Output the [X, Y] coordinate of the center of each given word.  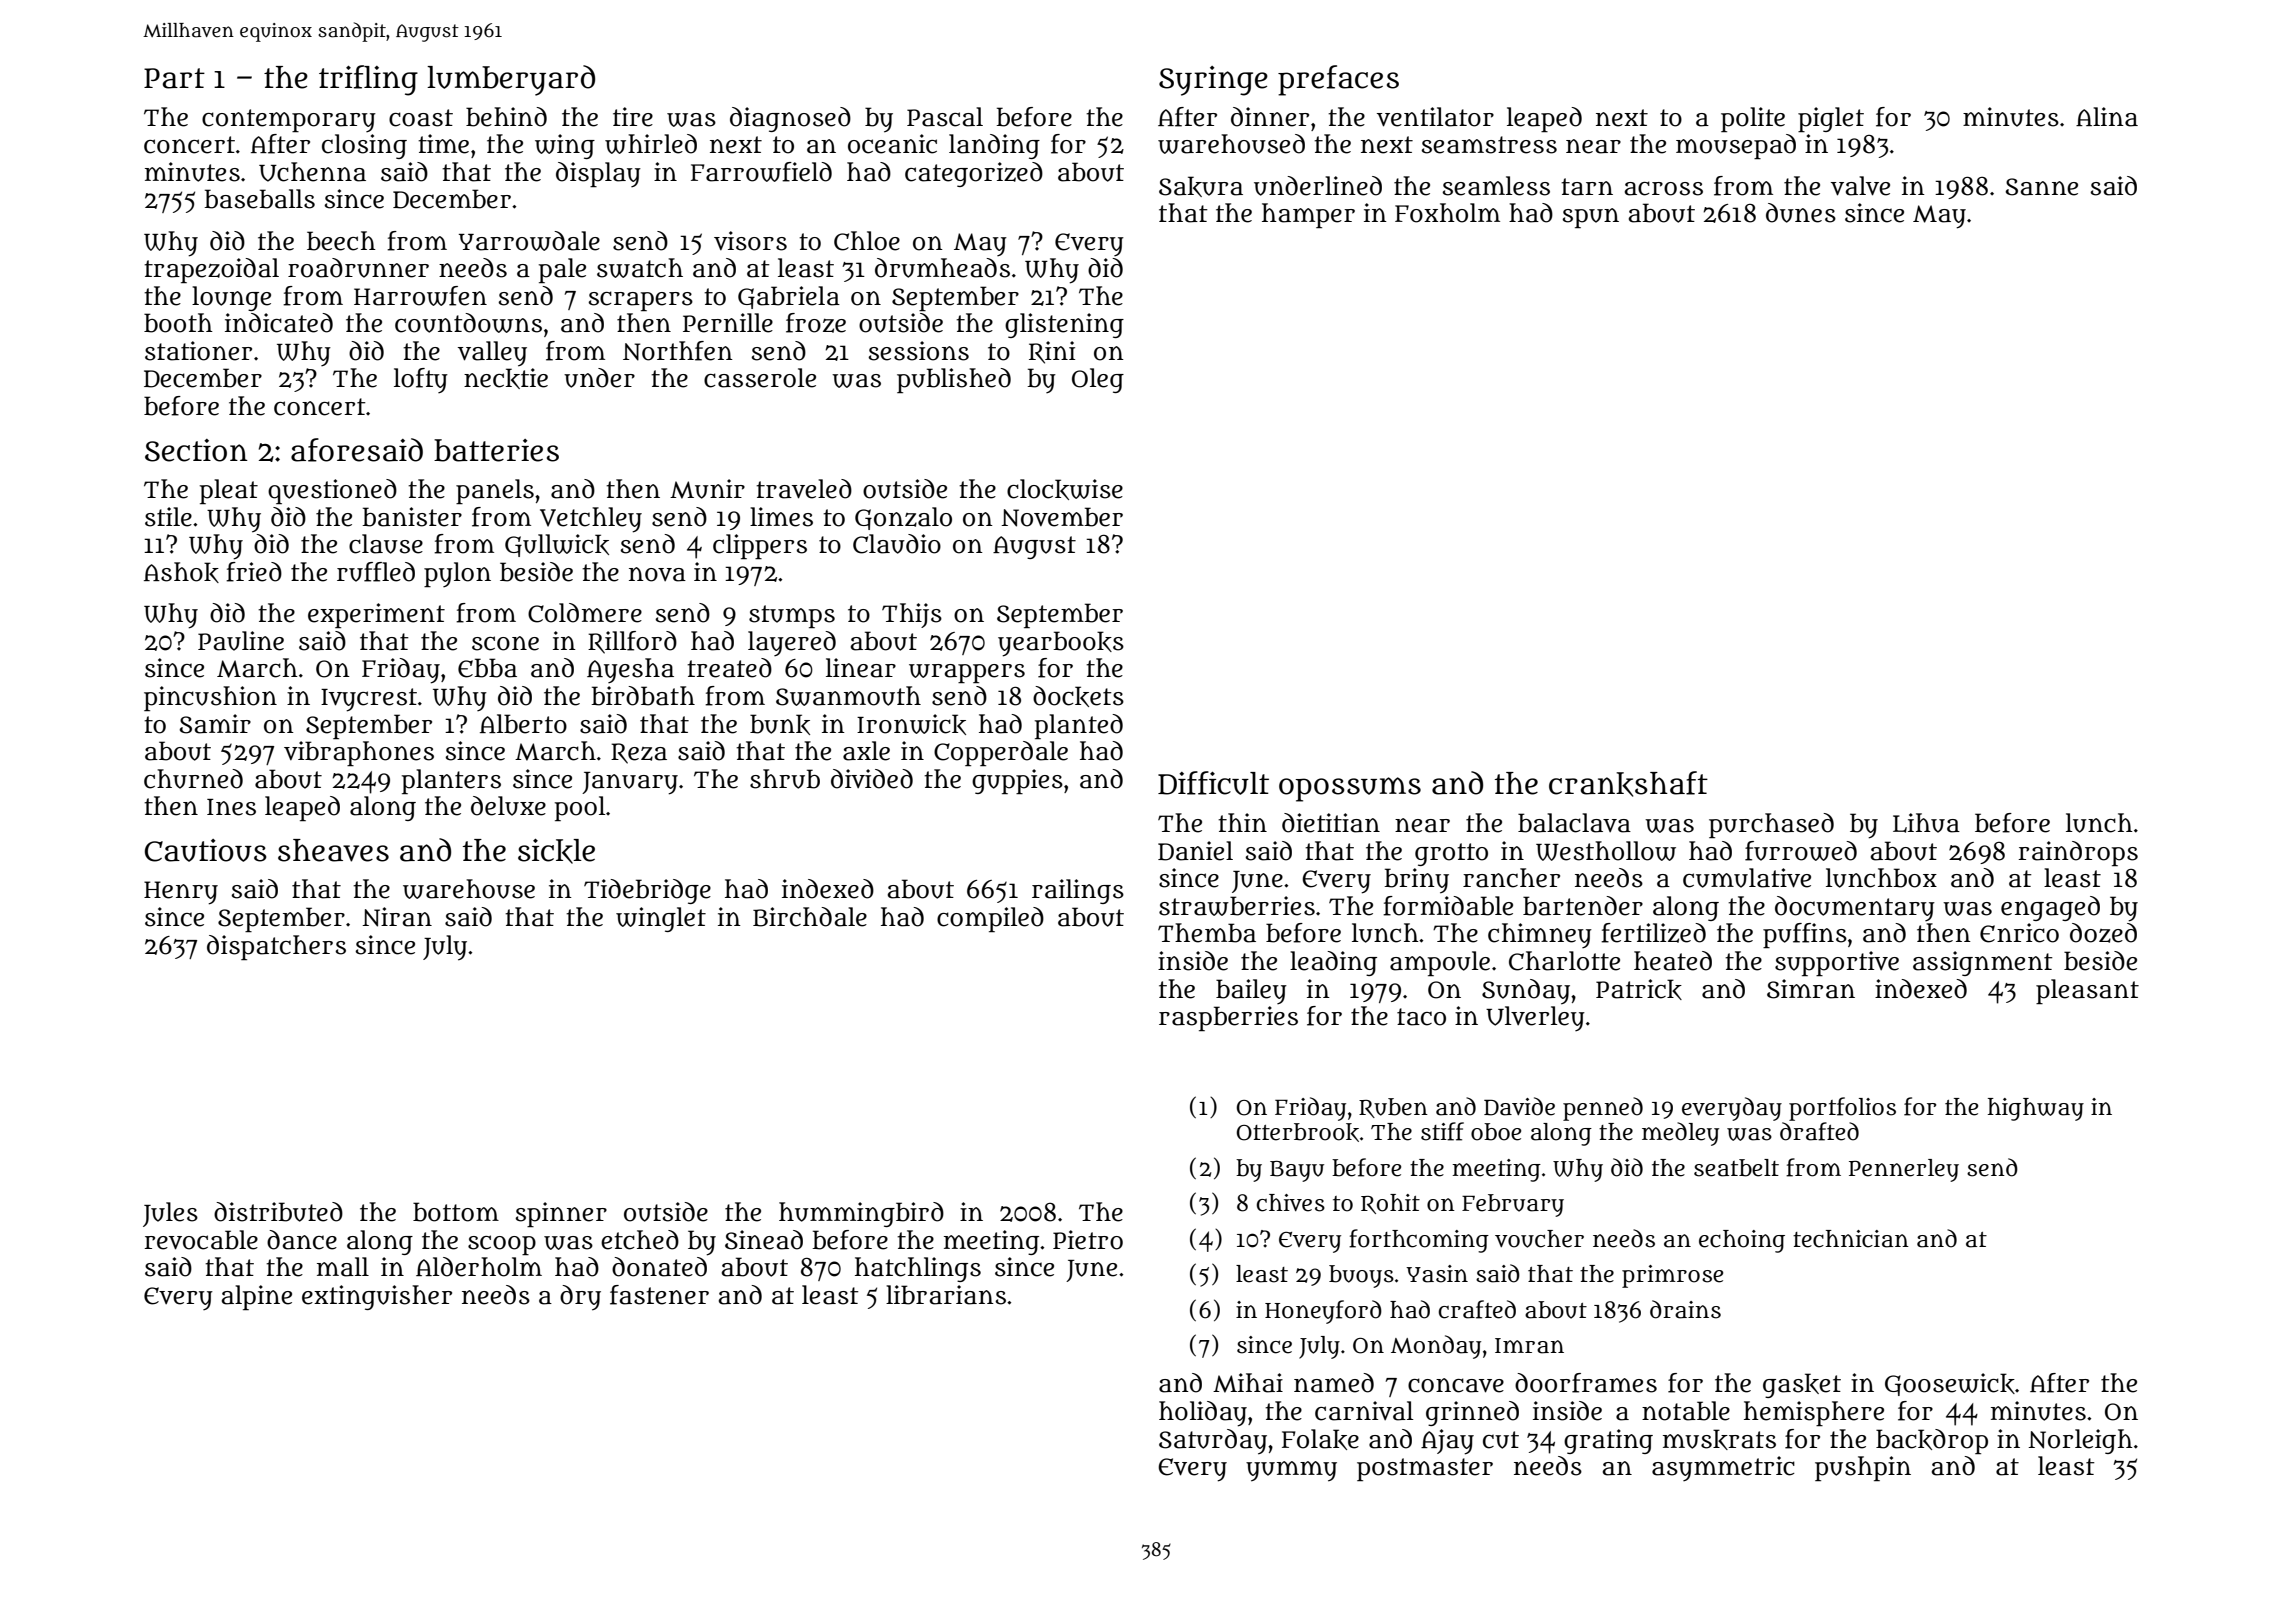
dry [580, 1298]
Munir [707, 489]
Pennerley [1904, 1170]
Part [174, 78]
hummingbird [861, 1214]
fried [254, 572]
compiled [990, 919]
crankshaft [1628, 784]
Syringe [1213, 81]
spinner [561, 1214]
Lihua [1926, 823]
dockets [1078, 696]
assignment [1983, 963]
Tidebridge [647, 891]
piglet [1831, 119]
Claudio [897, 544]
